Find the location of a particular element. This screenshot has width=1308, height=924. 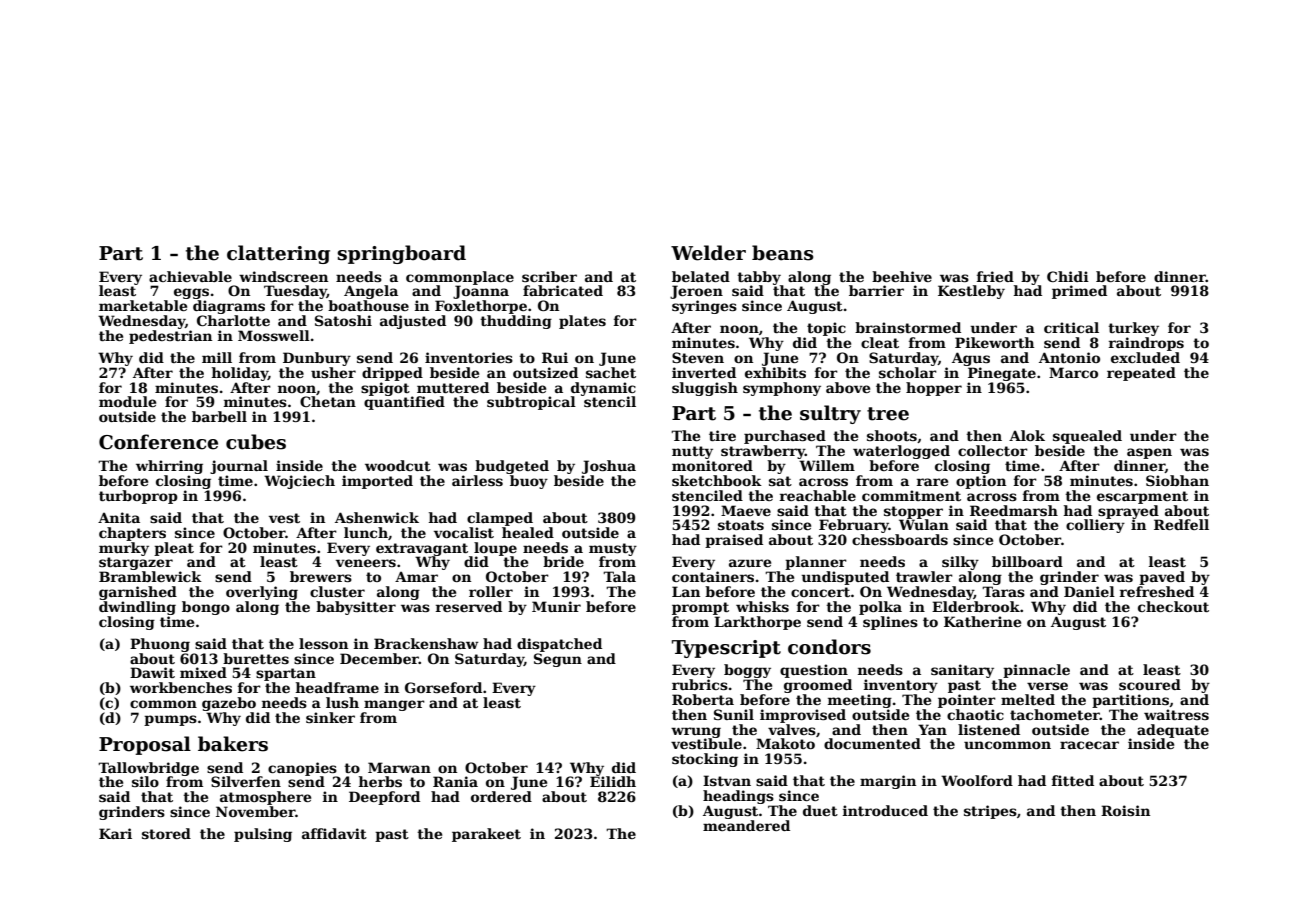

barbell is located at coordinates (219, 416).
